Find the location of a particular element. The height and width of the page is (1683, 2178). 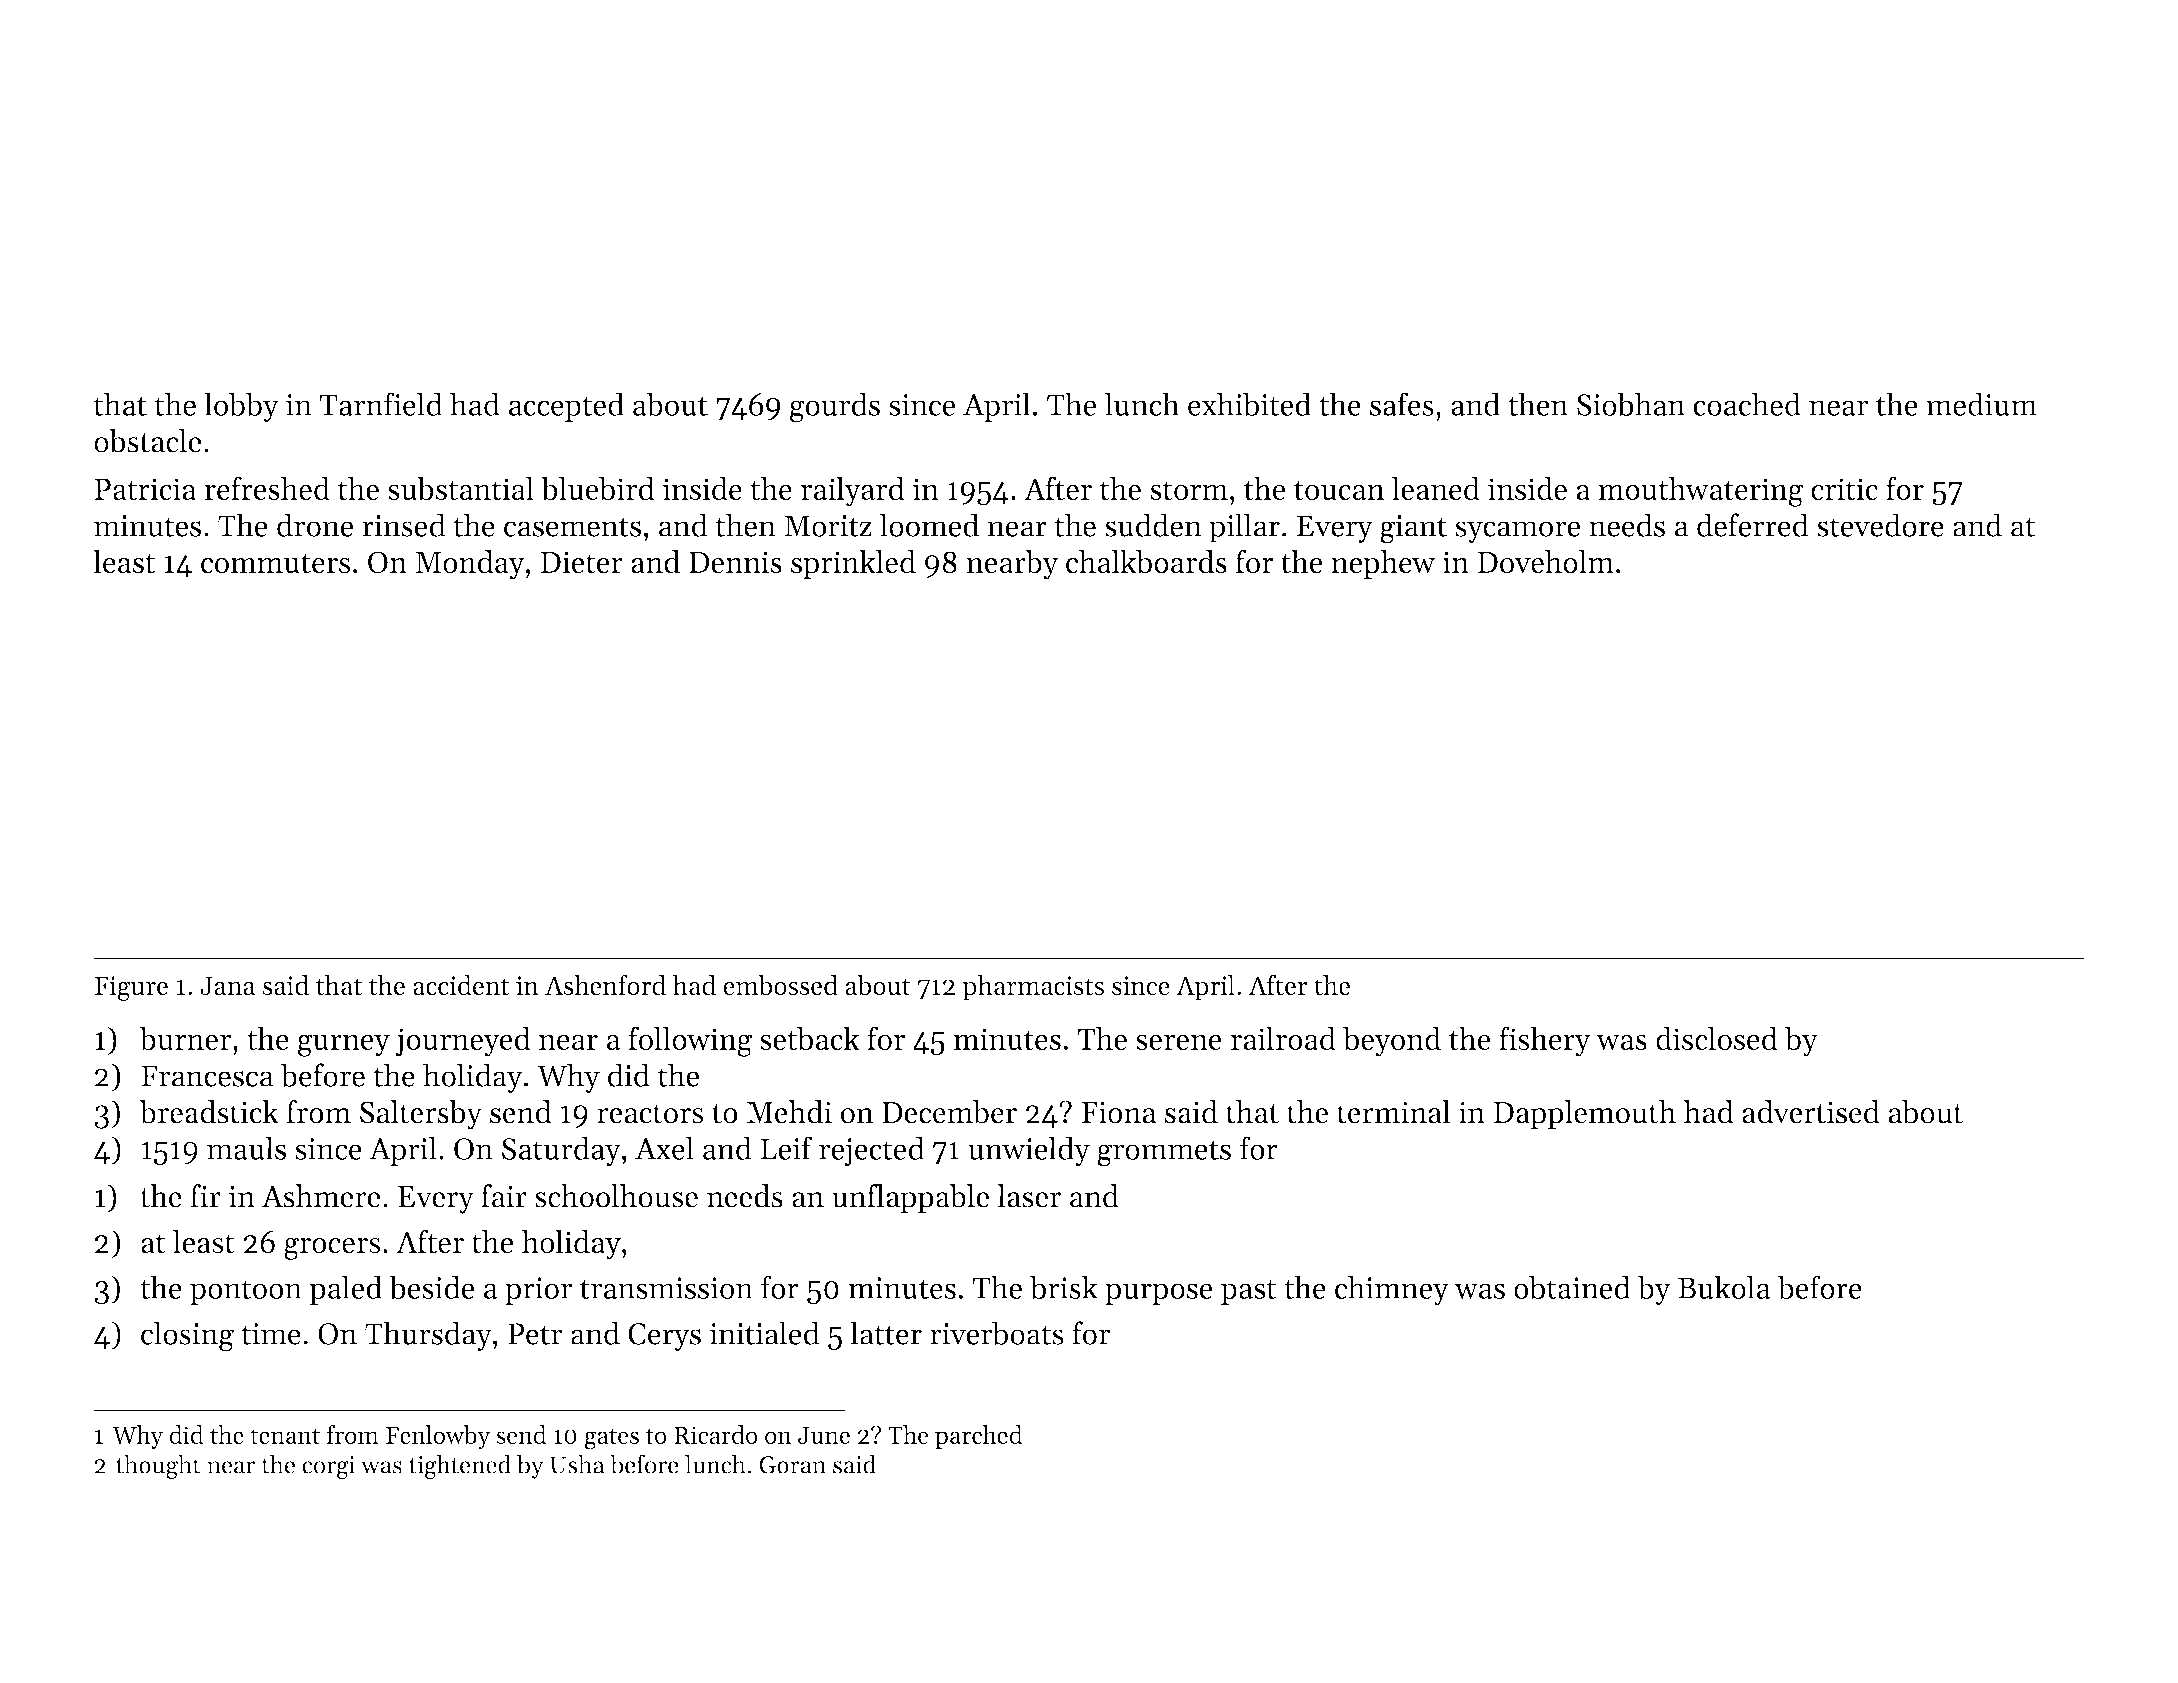

fair is located at coordinates (504, 1196).
